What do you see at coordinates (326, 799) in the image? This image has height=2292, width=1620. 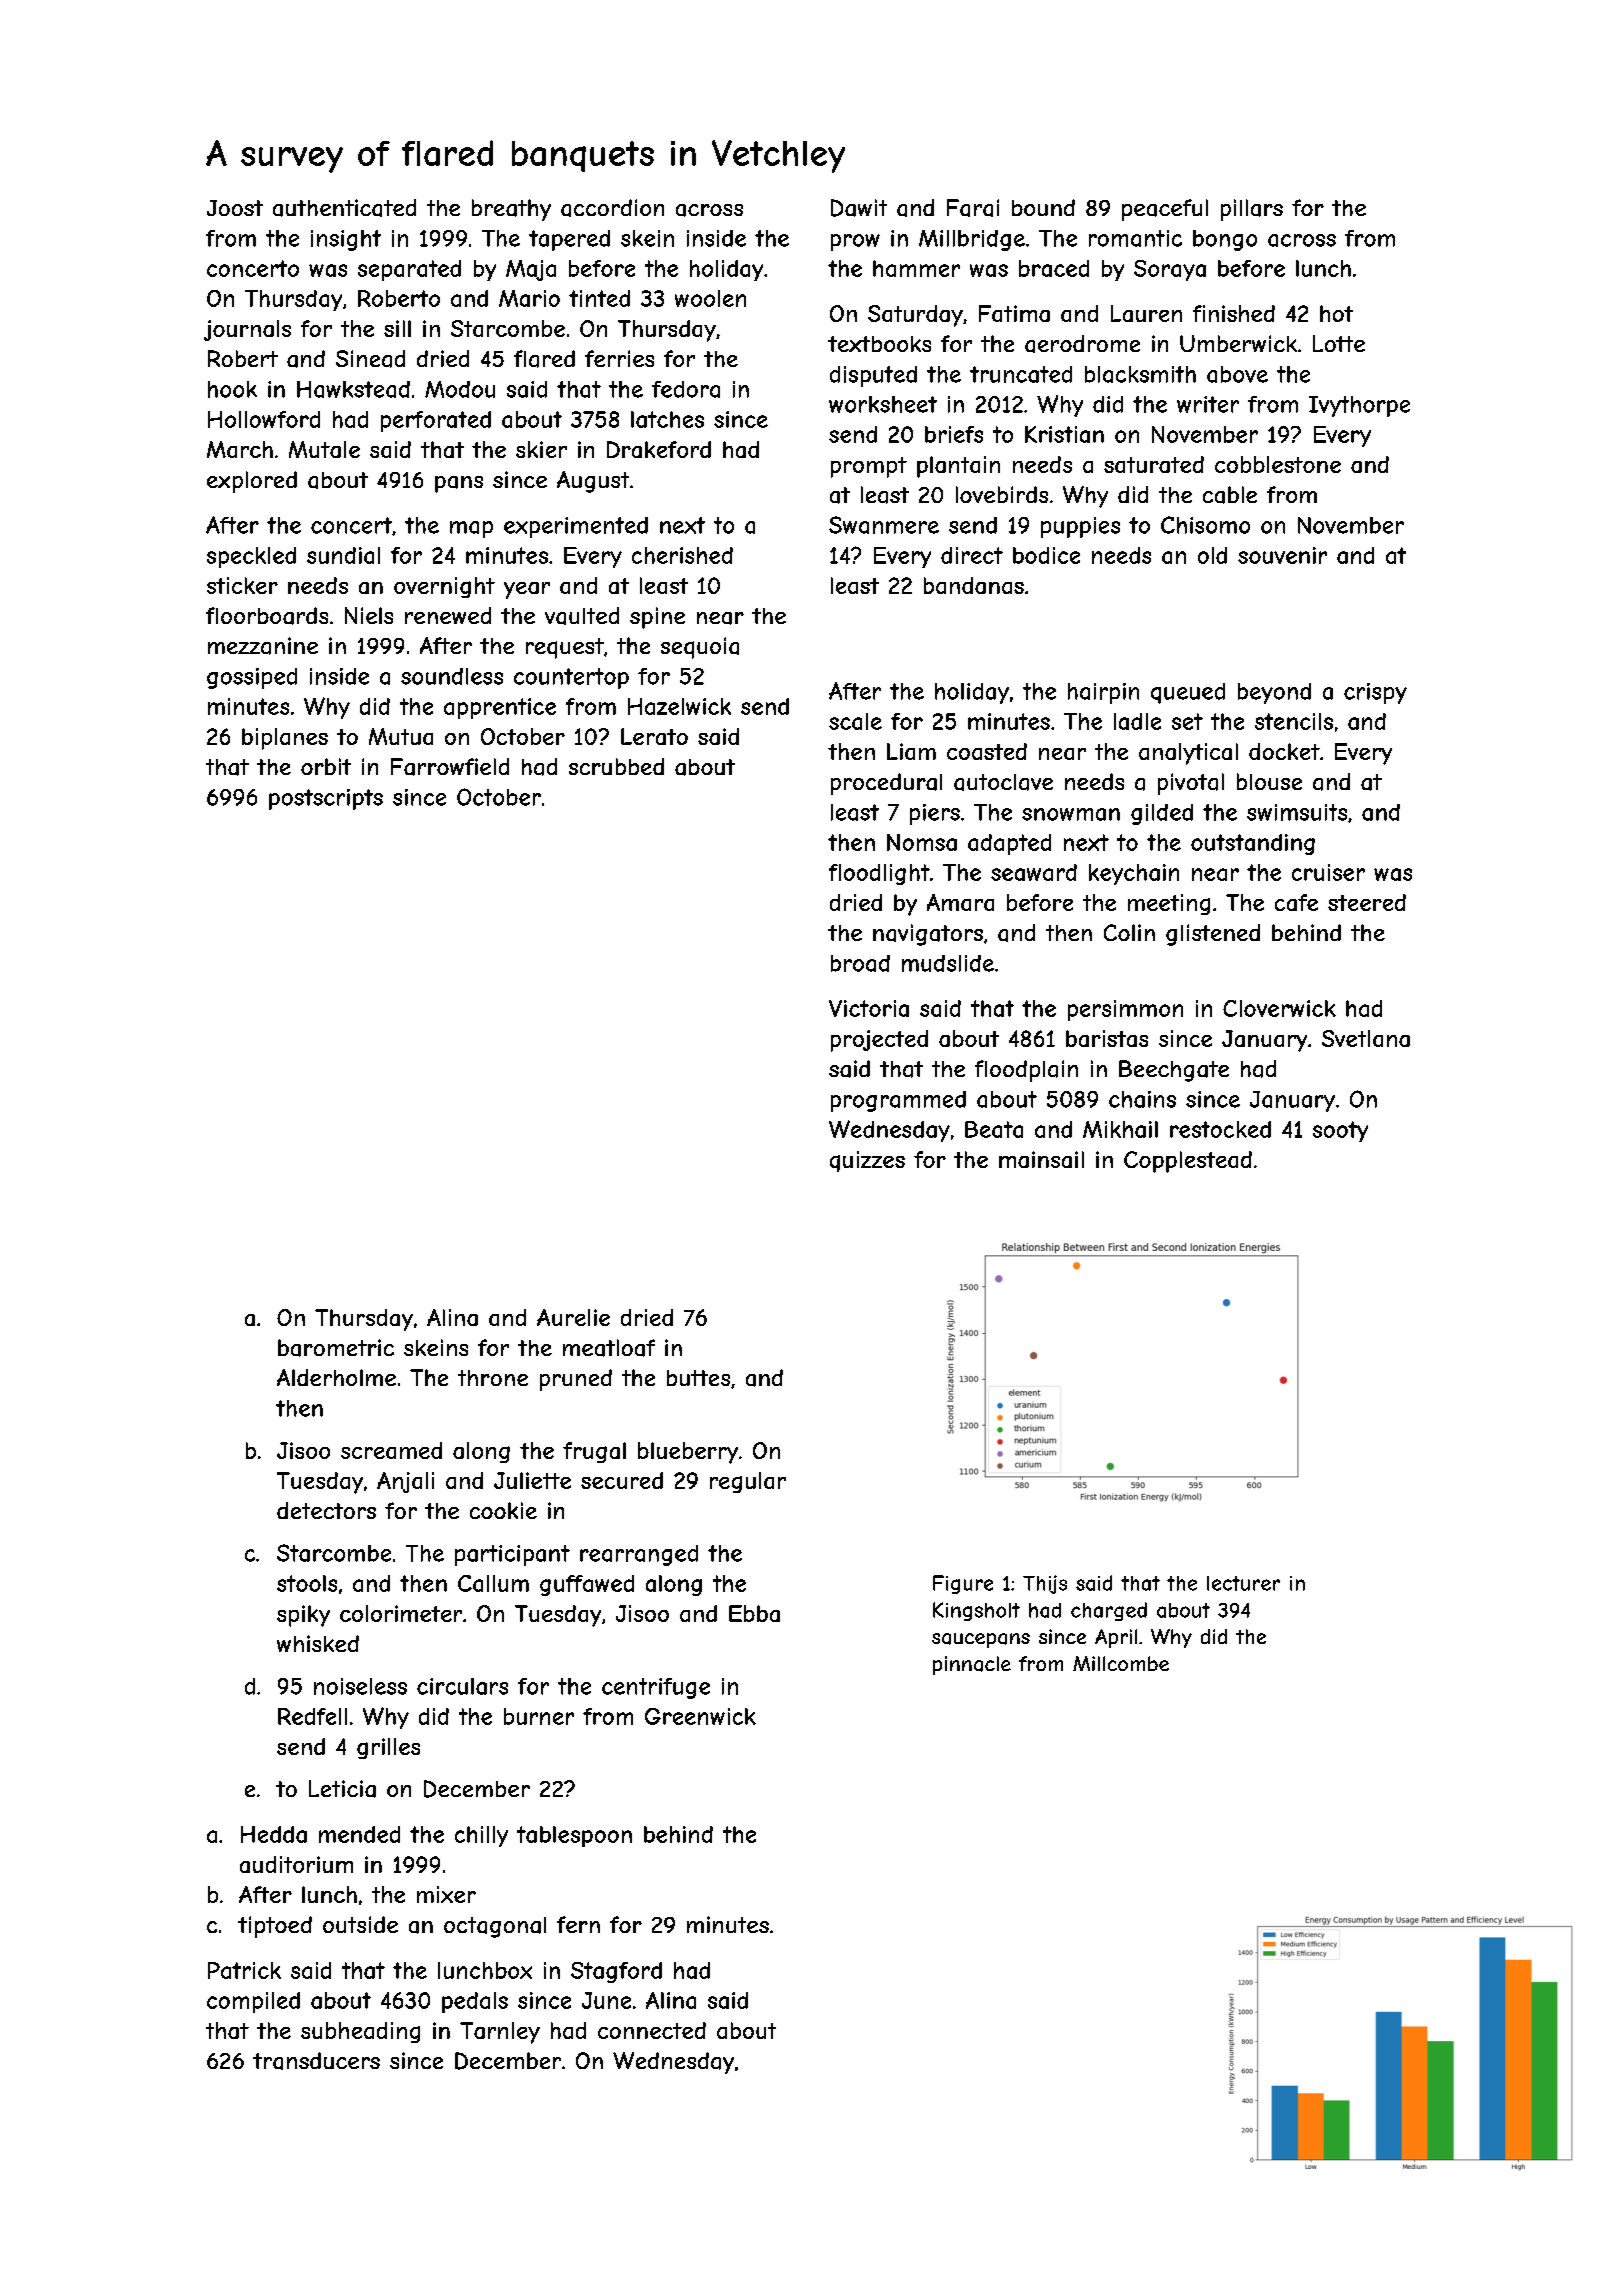 I see `postscripts` at bounding box center [326, 799].
